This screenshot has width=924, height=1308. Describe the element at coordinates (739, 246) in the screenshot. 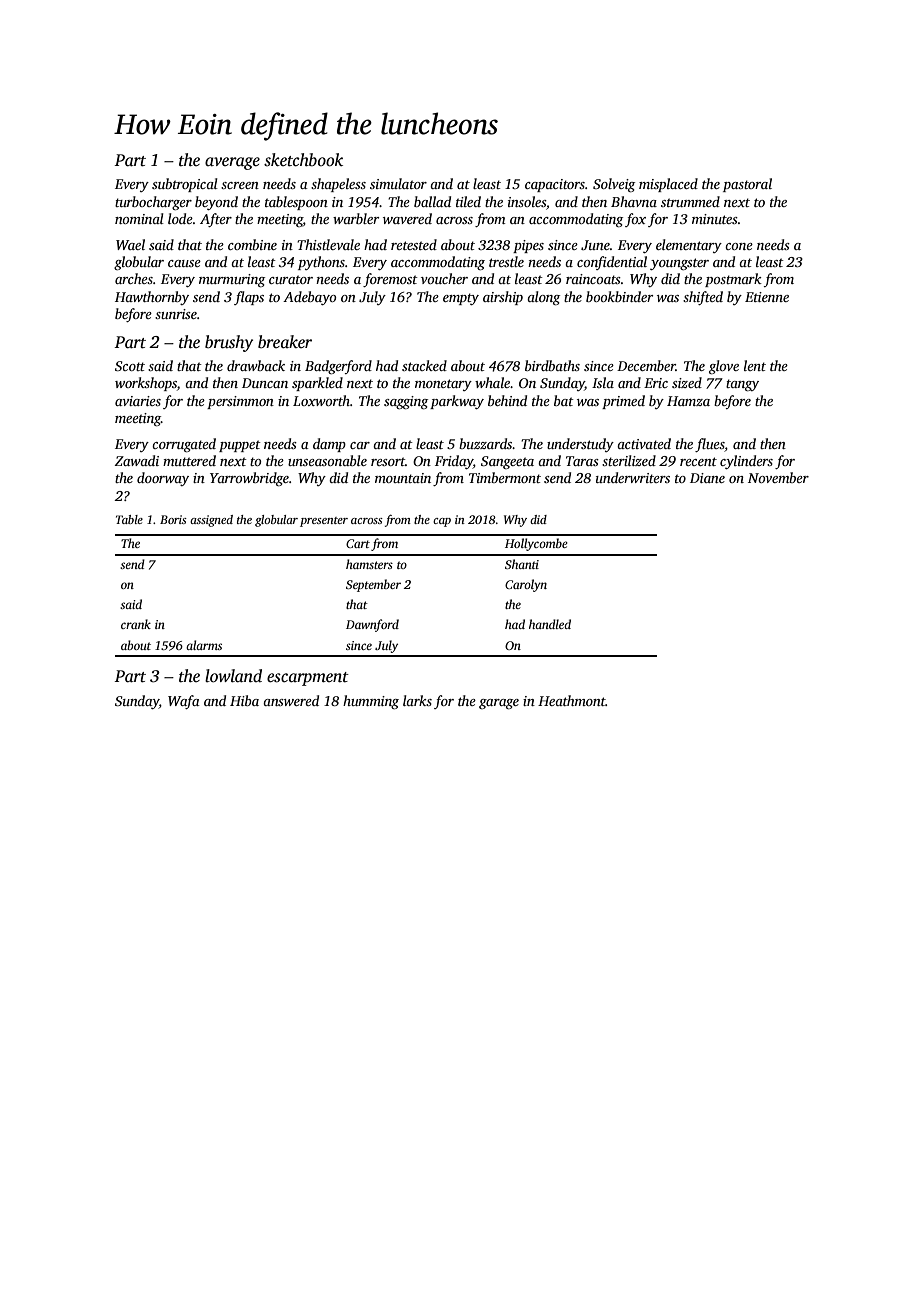

I see `cone` at that location.
